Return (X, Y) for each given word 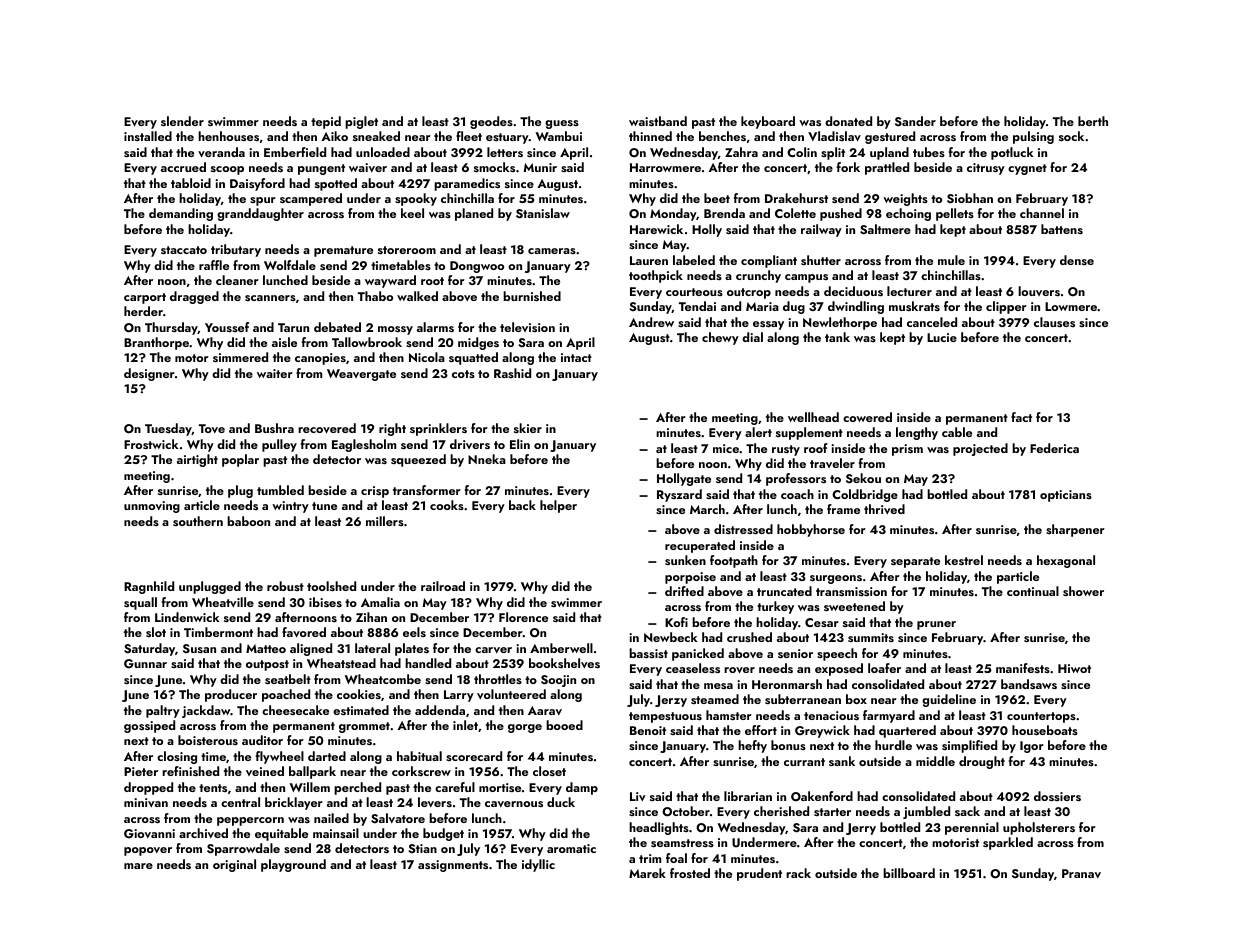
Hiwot (1074, 668)
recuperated (700, 546)
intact (576, 357)
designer (149, 374)
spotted (336, 184)
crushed (749, 637)
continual (1033, 591)
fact (1021, 417)
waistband (658, 121)
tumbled (280, 490)
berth (1093, 121)
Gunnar (145, 664)
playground (293, 865)
